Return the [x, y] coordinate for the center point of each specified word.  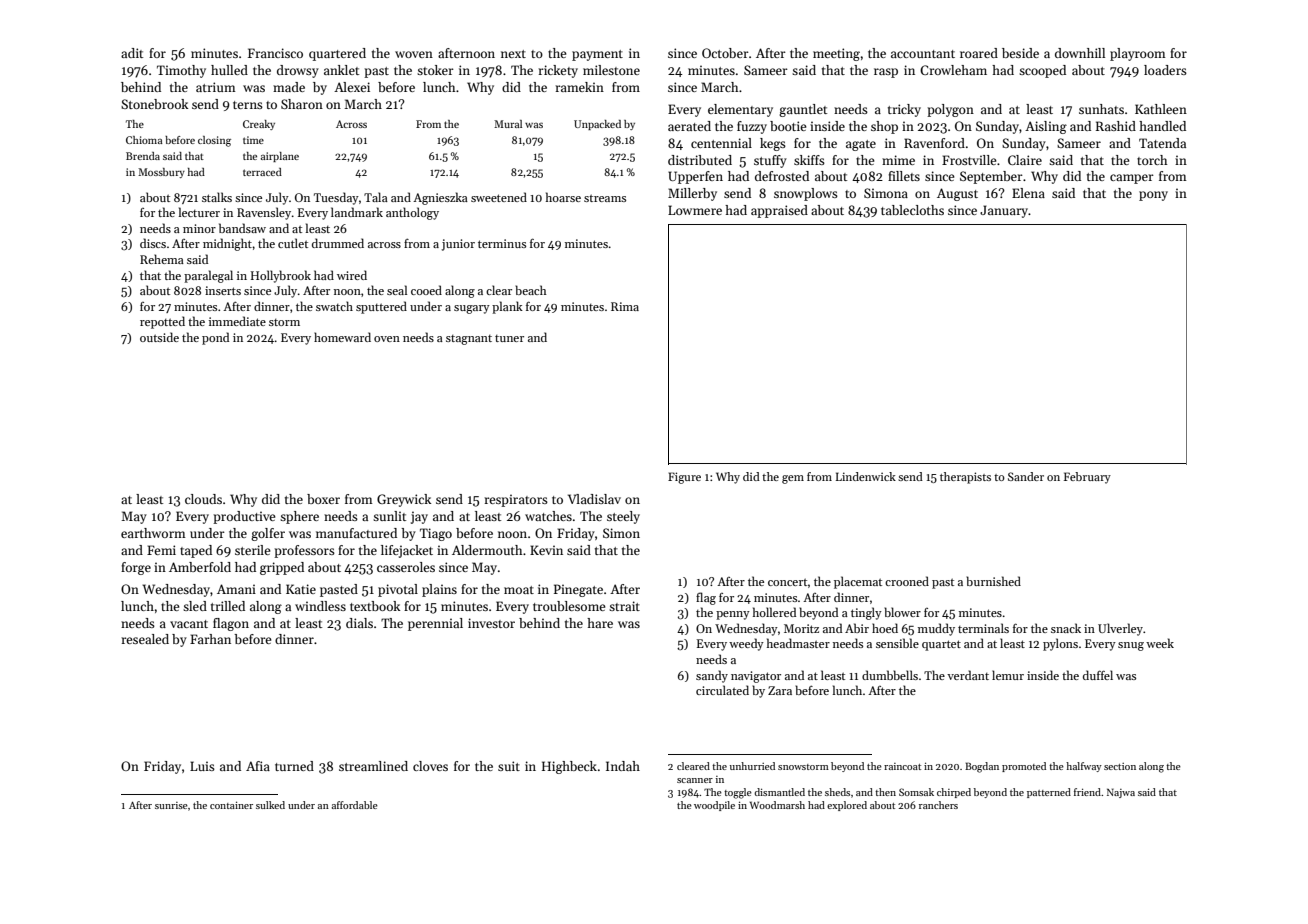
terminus [502, 243]
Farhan [210, 639]
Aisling [1046, 127]
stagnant [469, 340]
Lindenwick [866, 476]
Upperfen [695, 177]
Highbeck [569, 767]
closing [214, 141]
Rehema [162, 259]
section [1120, 766]
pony [1153, 196]
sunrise [171, 805]
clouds [203, 499]
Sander [1026, 476]
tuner [509, 338]
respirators [516, 500]
